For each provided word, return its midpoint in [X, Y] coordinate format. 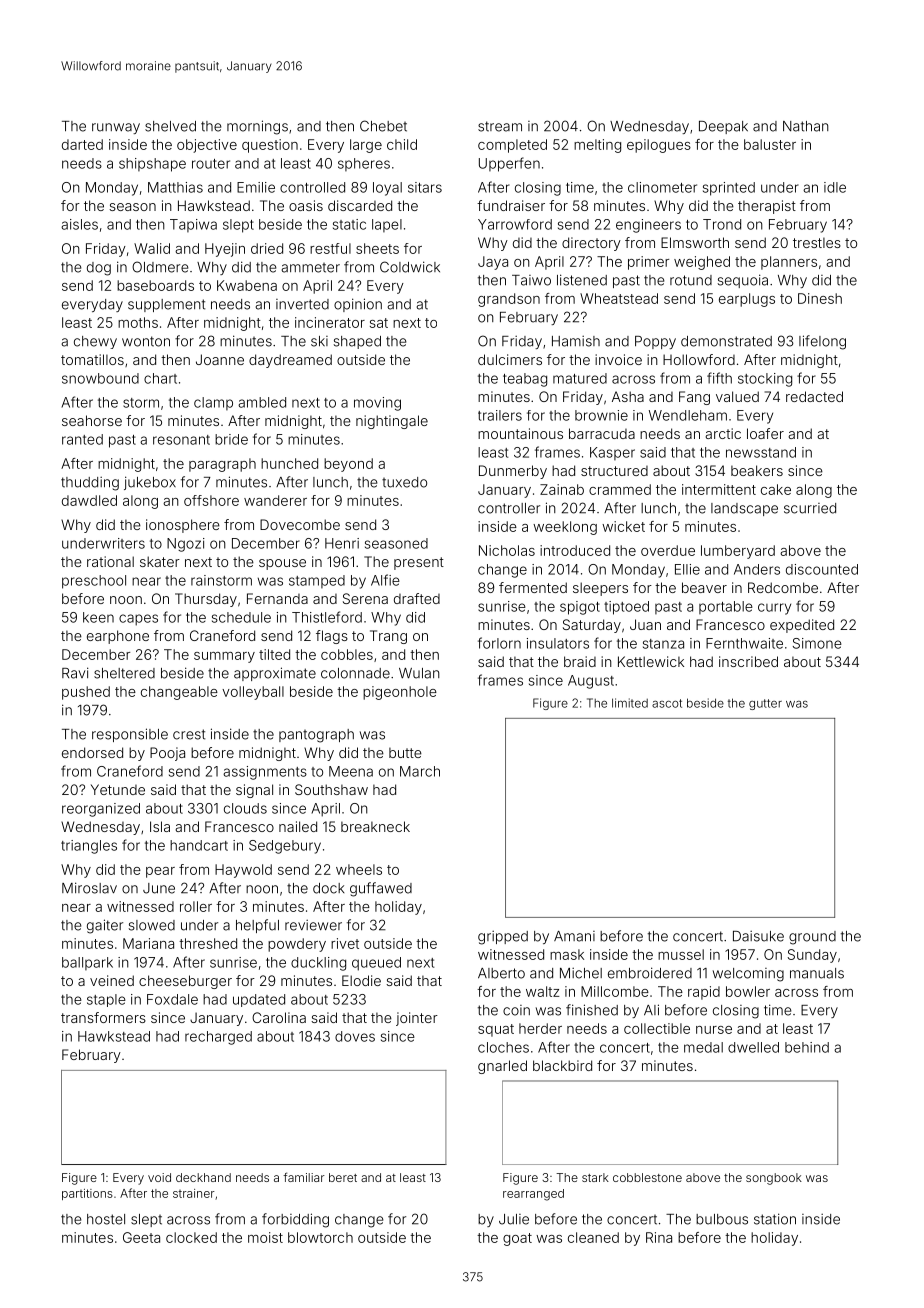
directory [591, 244]
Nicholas [507, 550]
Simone [817, 643]
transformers [103, 1017]
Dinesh [820, 298]
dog [99, 269]
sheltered [124, 673]
